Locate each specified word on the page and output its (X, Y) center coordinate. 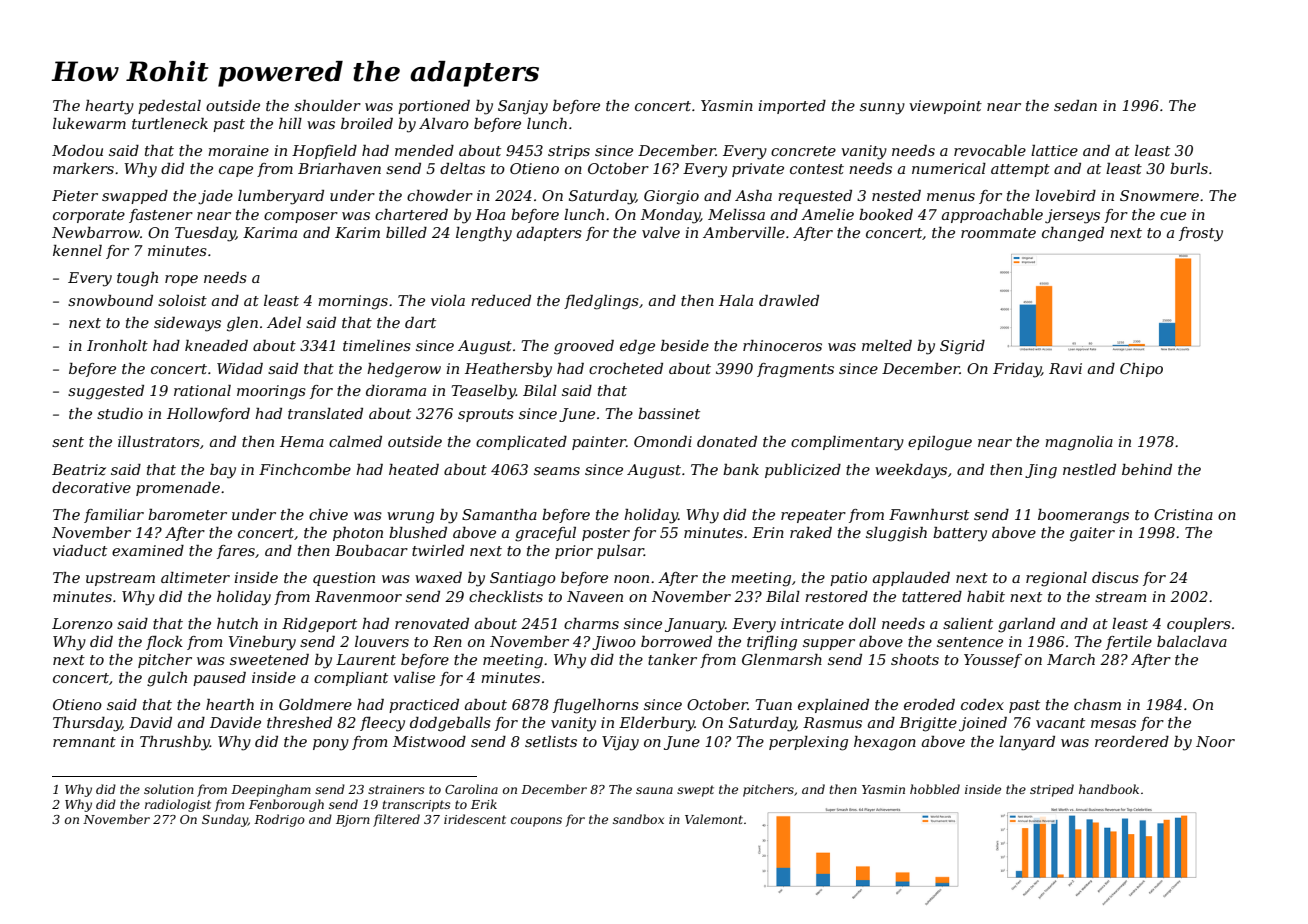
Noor (1215, 741)
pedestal (169, 107)
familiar (114, 516)
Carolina (471, 789)
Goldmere (315, 704)
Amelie (827, 214)
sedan (1075, 105)
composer (301, 217)
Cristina (1183, 514)
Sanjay (523, 107)
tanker (672, 659)
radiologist (178, 805)
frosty (1201, 234)
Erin (768, 532)
